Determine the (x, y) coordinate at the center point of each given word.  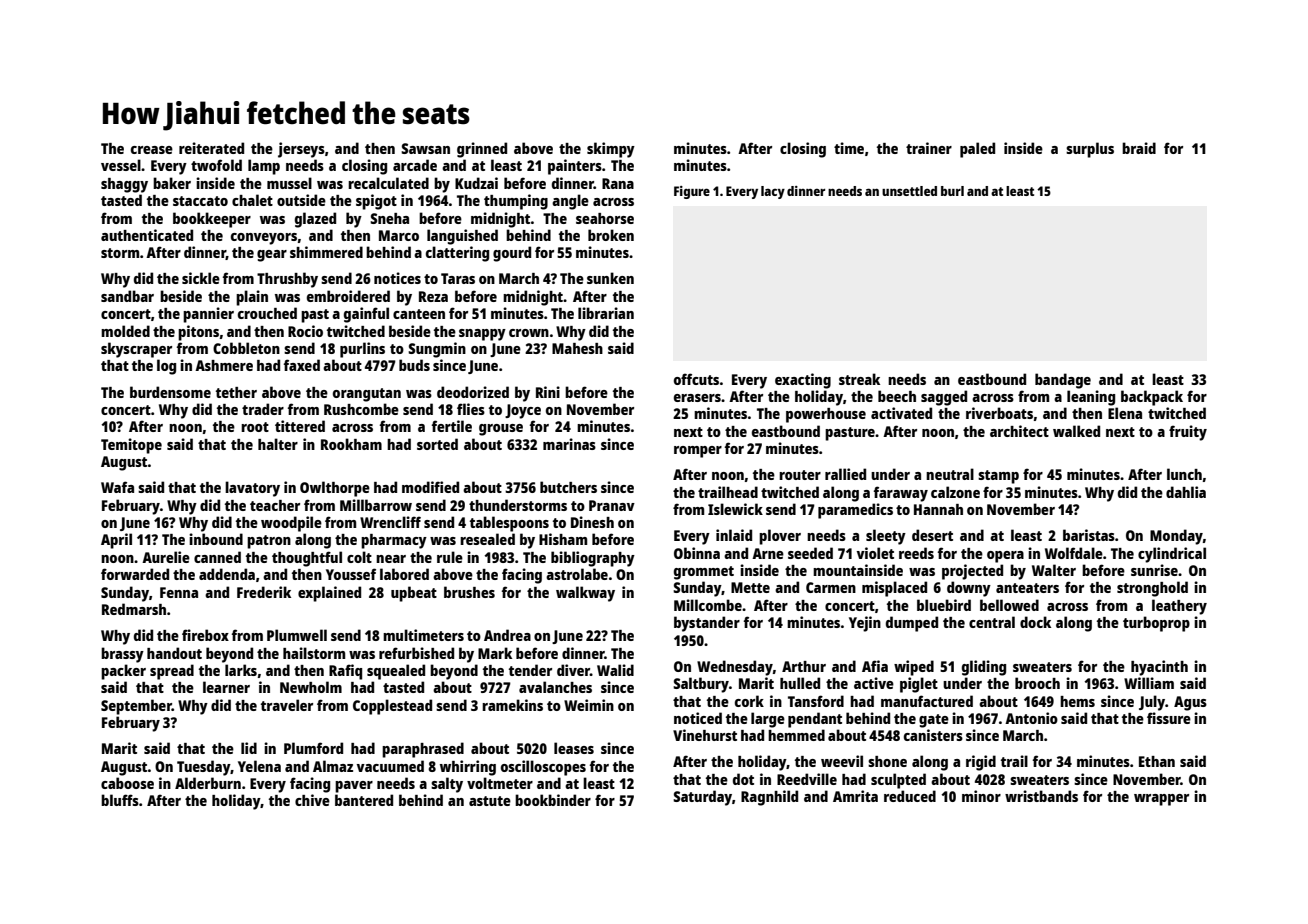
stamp (998, 477)
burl (952, 191)
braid (1139, 148)
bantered (364, 800)
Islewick (735, 509)
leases (574, 748)
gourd (512, 254)
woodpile (291, 524)
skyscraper (136, 350)
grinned (482, 150)
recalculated (388, 183)
